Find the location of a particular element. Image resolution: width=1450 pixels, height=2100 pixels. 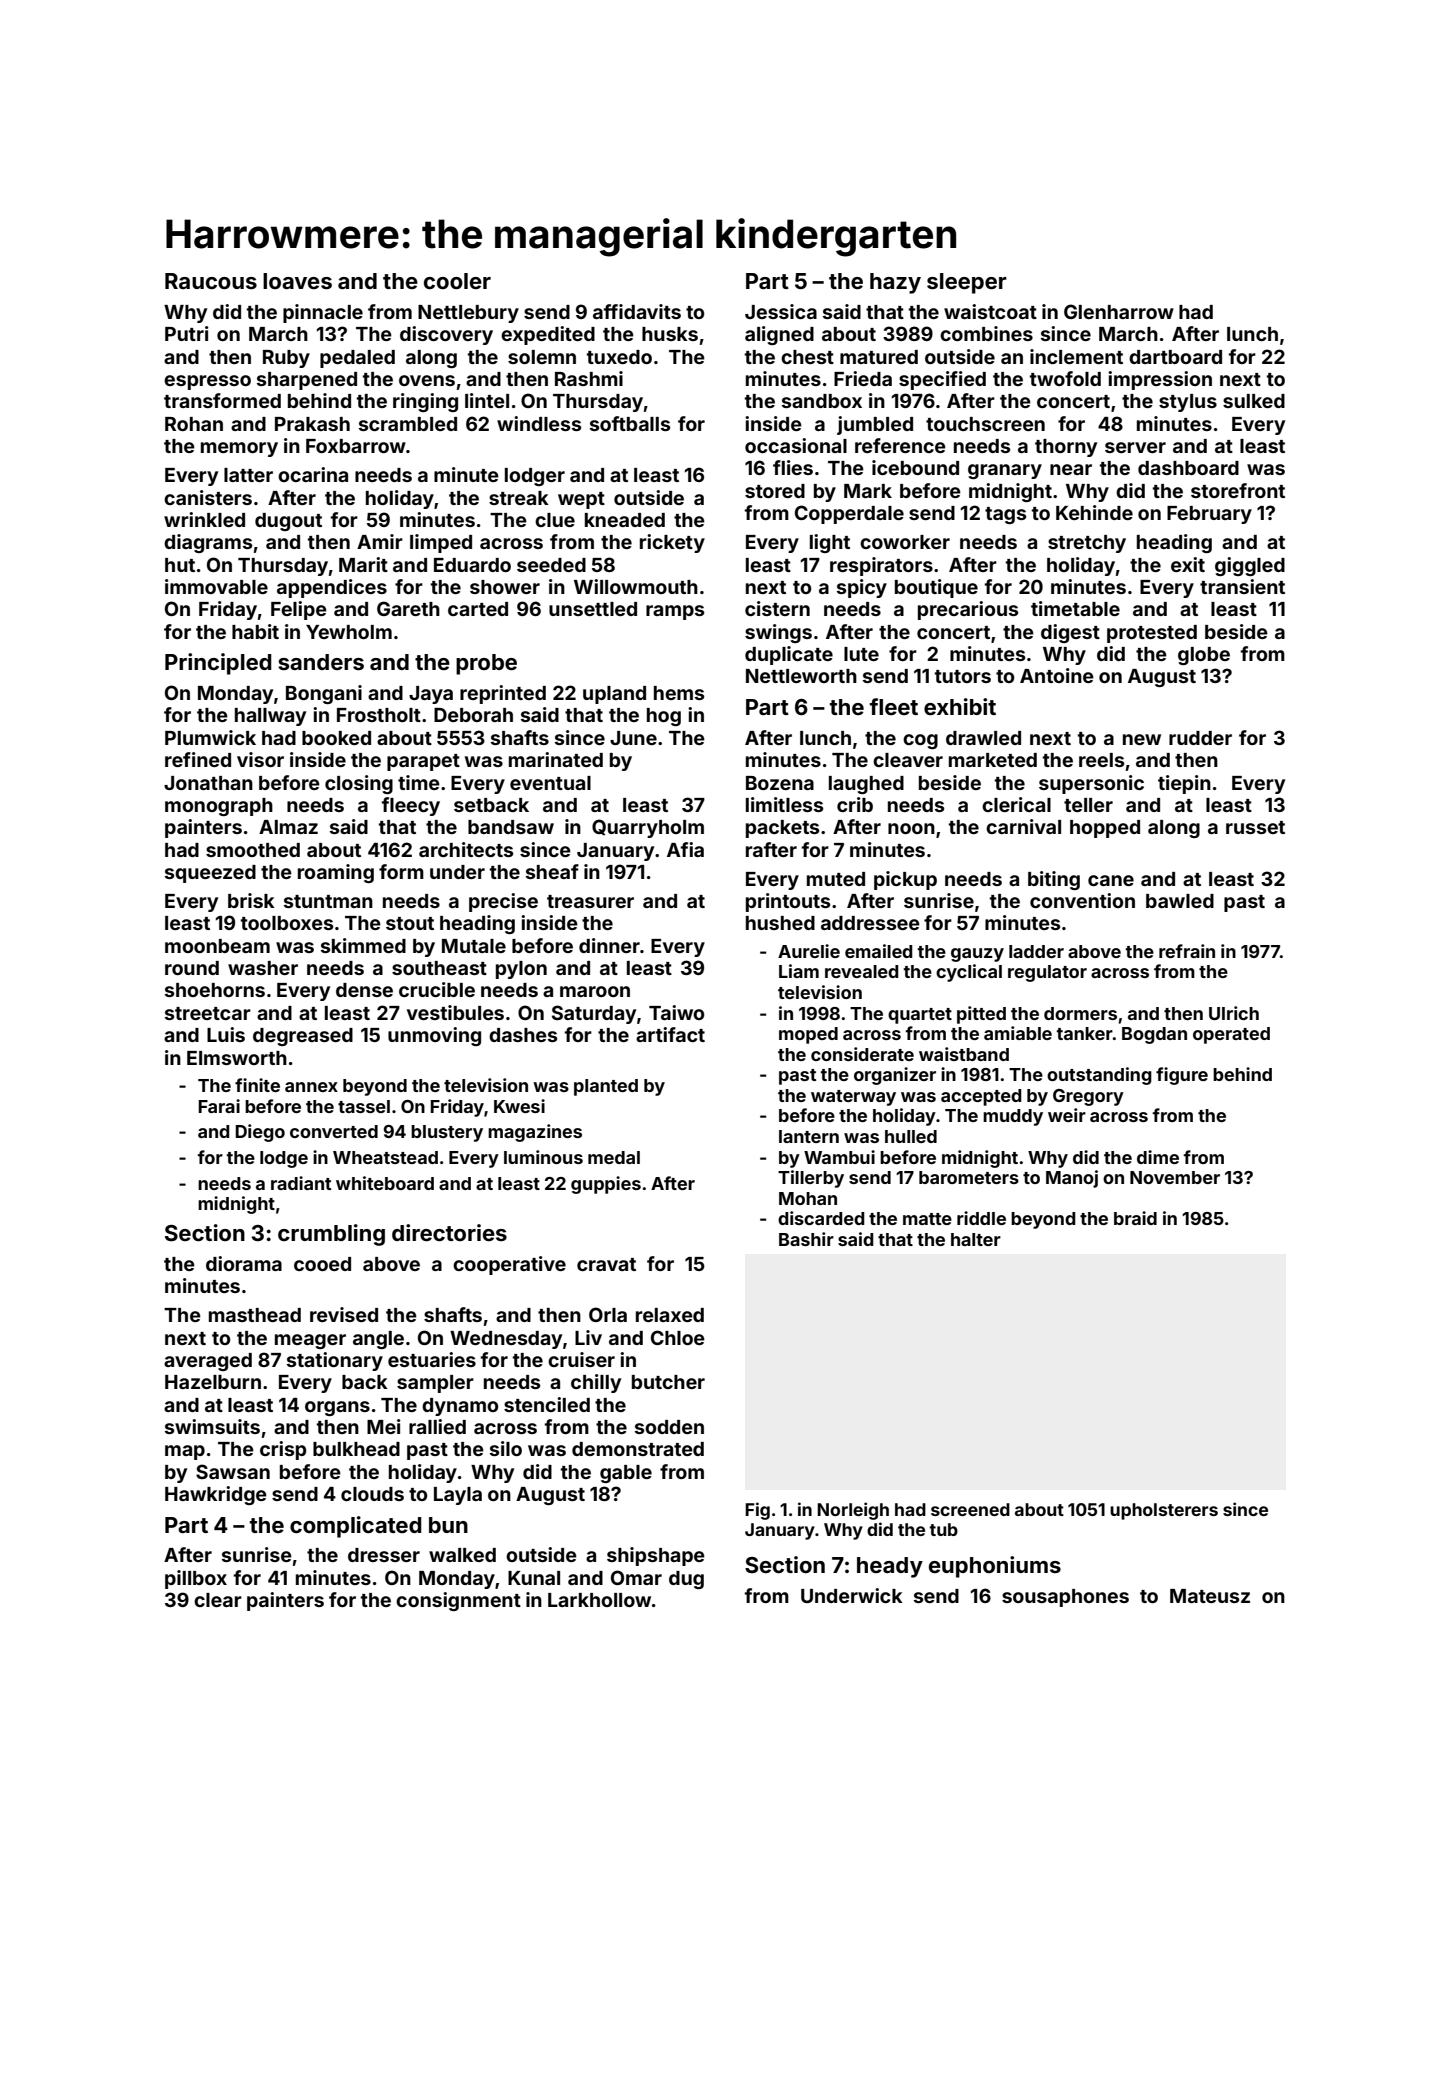

Larkhollow is located at coordinates (599, 1600).
